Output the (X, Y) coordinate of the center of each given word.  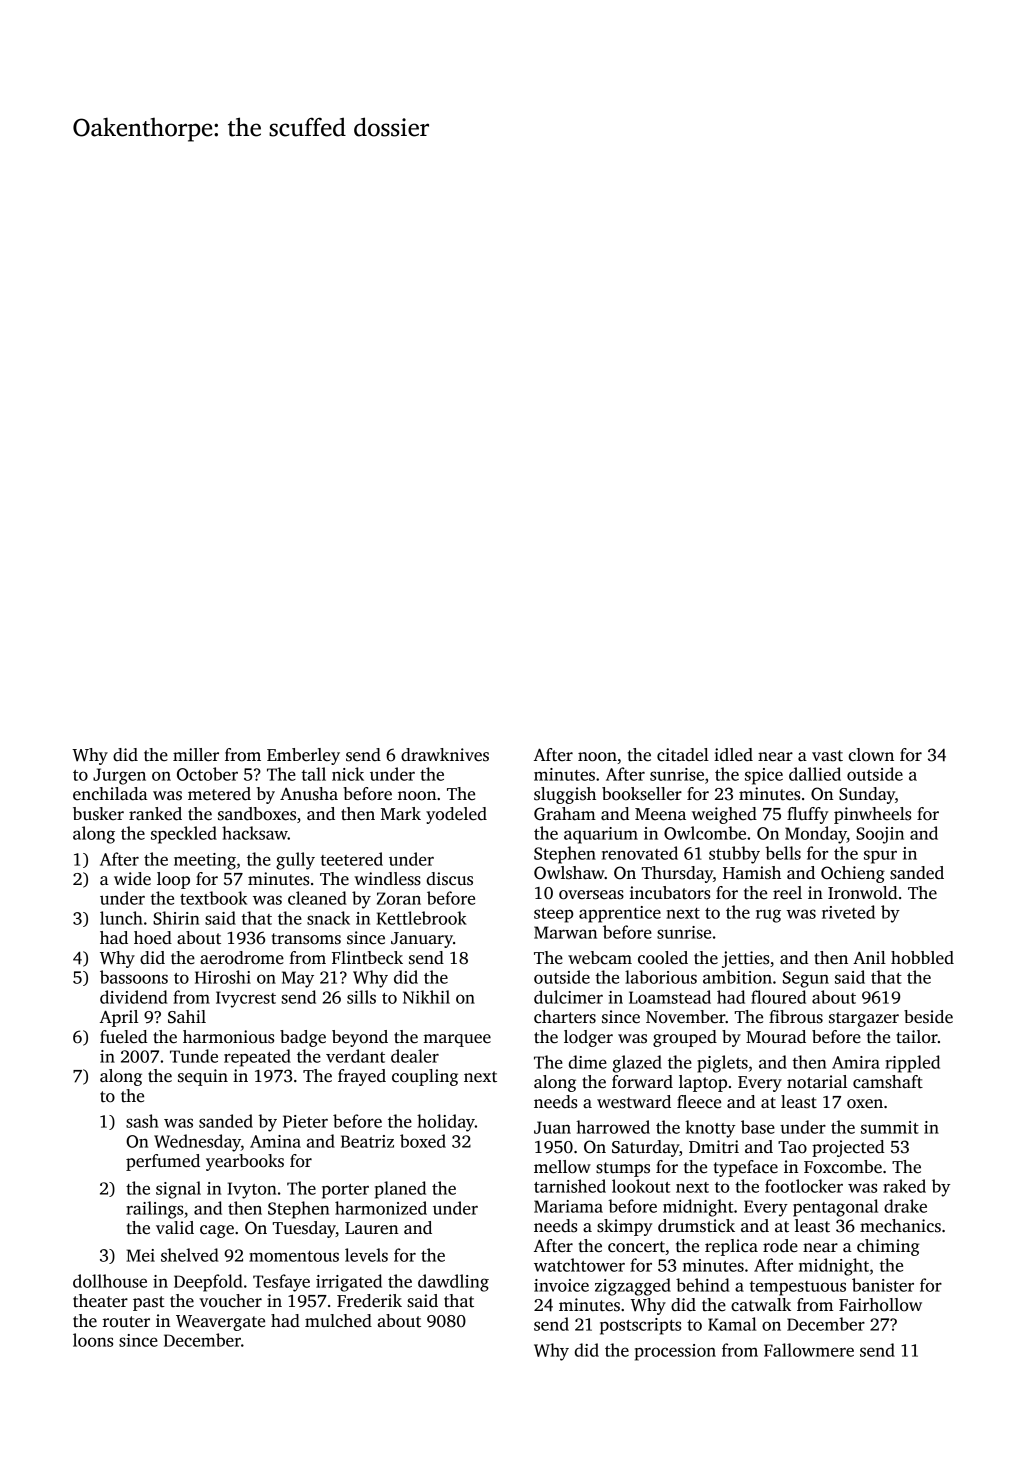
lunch (121, 918)
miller (196, 755)
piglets (722, 1064)
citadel (683, 755)
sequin (203, 1077)
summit (890, 1127)
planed (400, 1190)
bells (783, 853)
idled (733, 755)
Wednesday (197, 1143)
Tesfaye (281, 1283)
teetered (352, 859)
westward (634, 1102)
